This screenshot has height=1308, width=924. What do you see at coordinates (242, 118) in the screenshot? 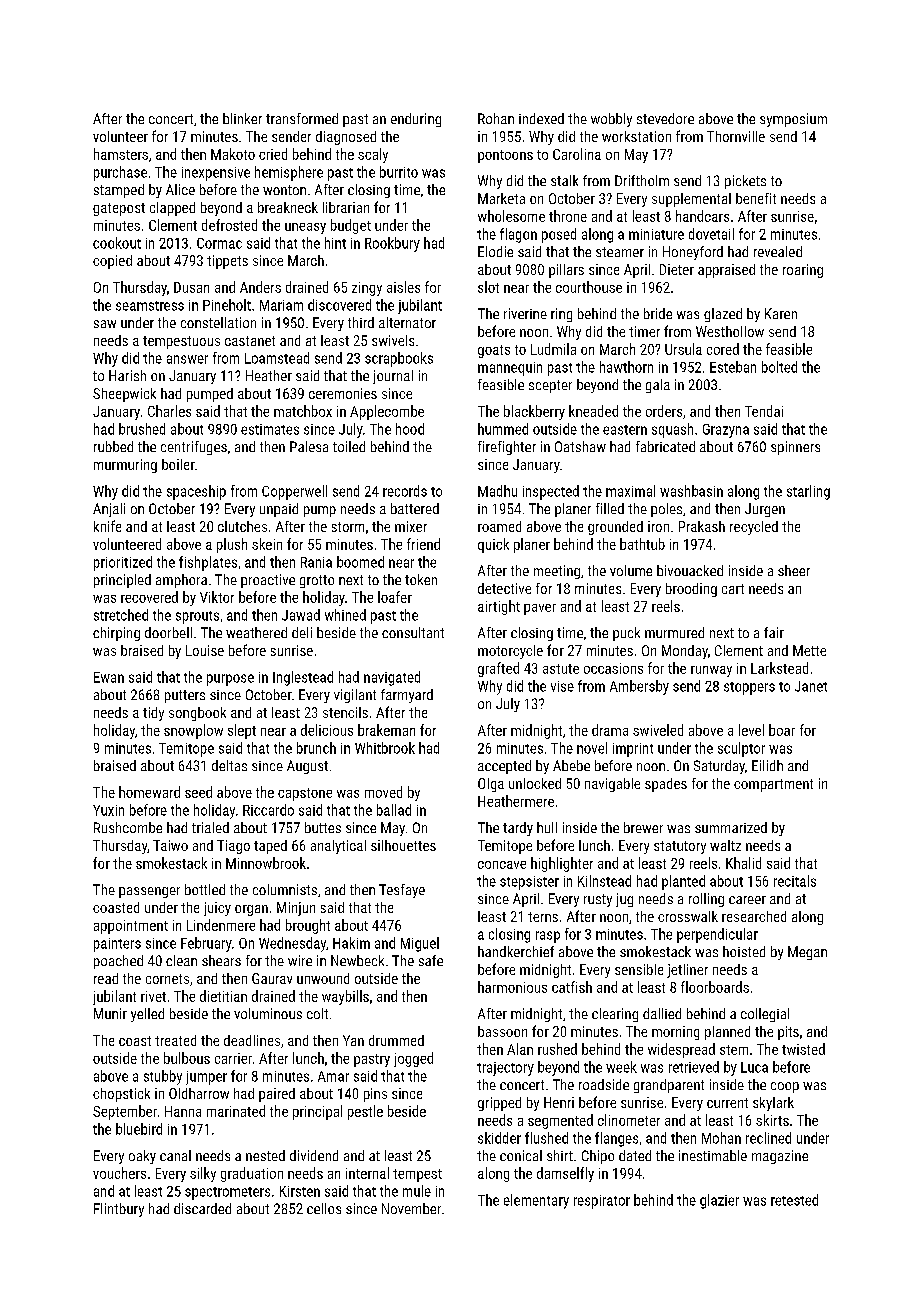
I see `blinker` at bounding box center [242, 118].
